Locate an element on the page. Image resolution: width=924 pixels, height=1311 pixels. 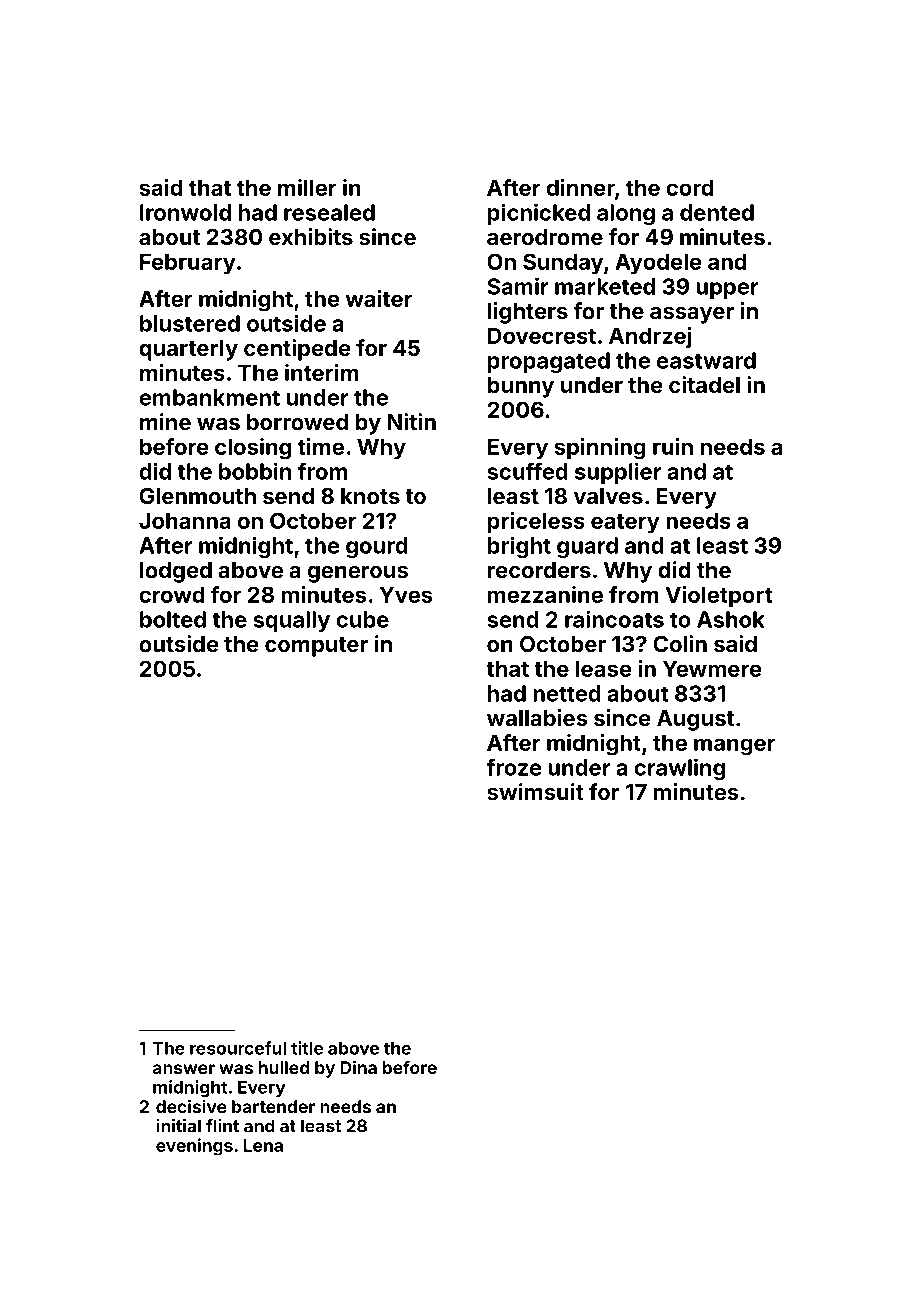
evenings is located at coordinates (194, 1147).
